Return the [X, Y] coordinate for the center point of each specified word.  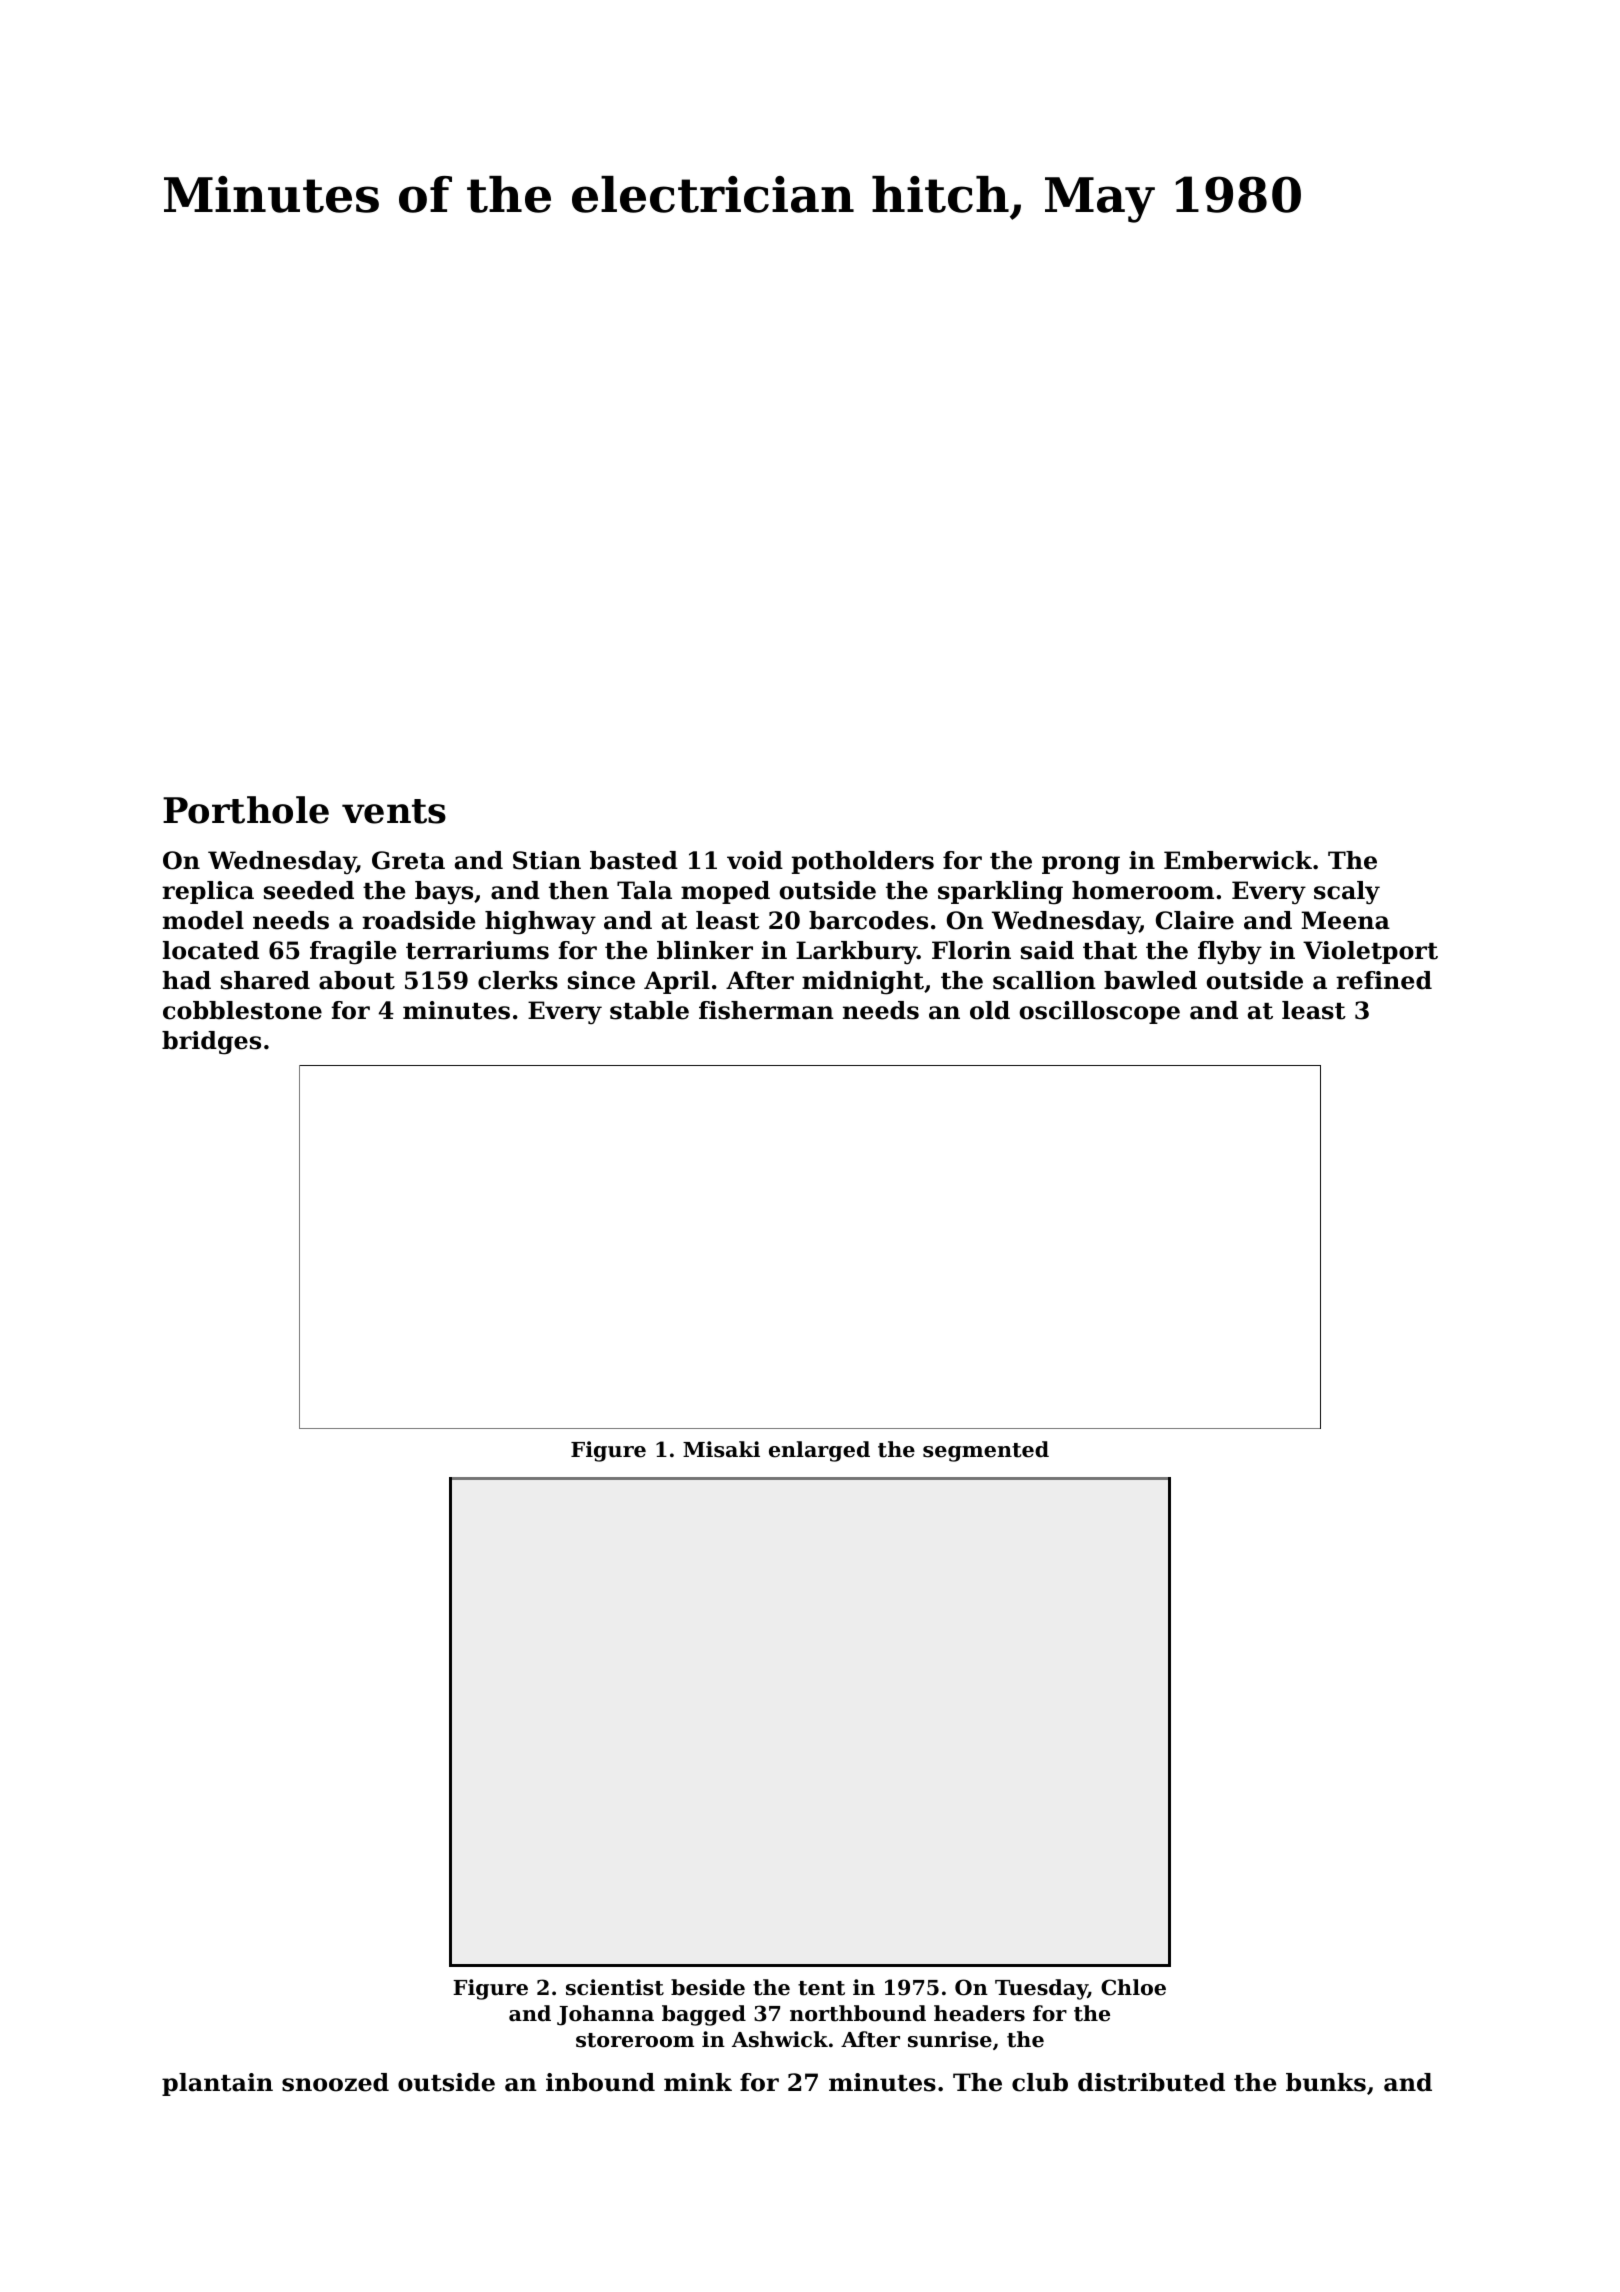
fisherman [766, 1010]
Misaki [721, 1449]
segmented [986, 1451]
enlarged [819, 1451]
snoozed [335, 2082]
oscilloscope [1100, 1012]
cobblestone [242, 1010]
